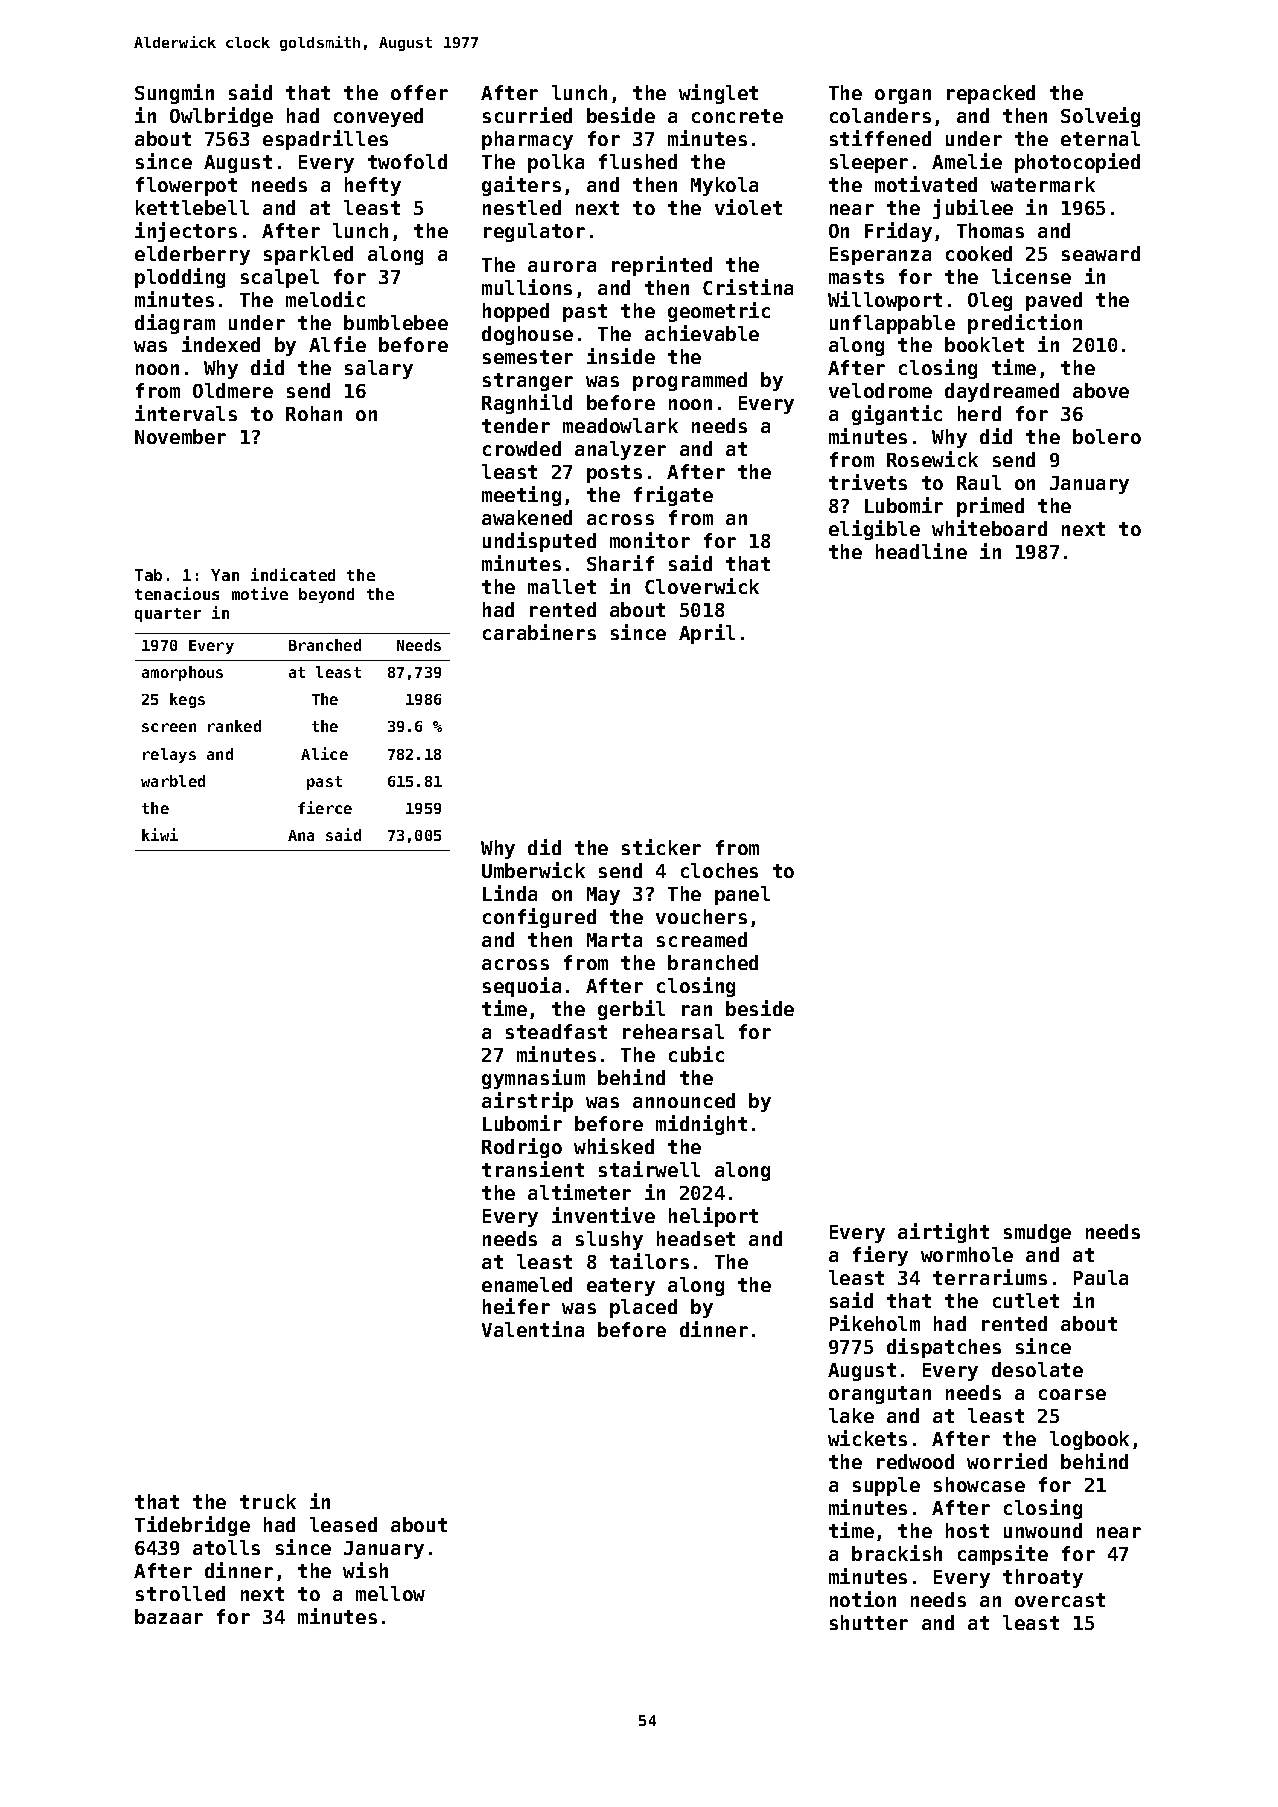 Image resolution: width=1278 pixels, height=1807 pixels. Describe the element at coordinates (390, 1593) in the screenshot. I see `mellow` at that location.
